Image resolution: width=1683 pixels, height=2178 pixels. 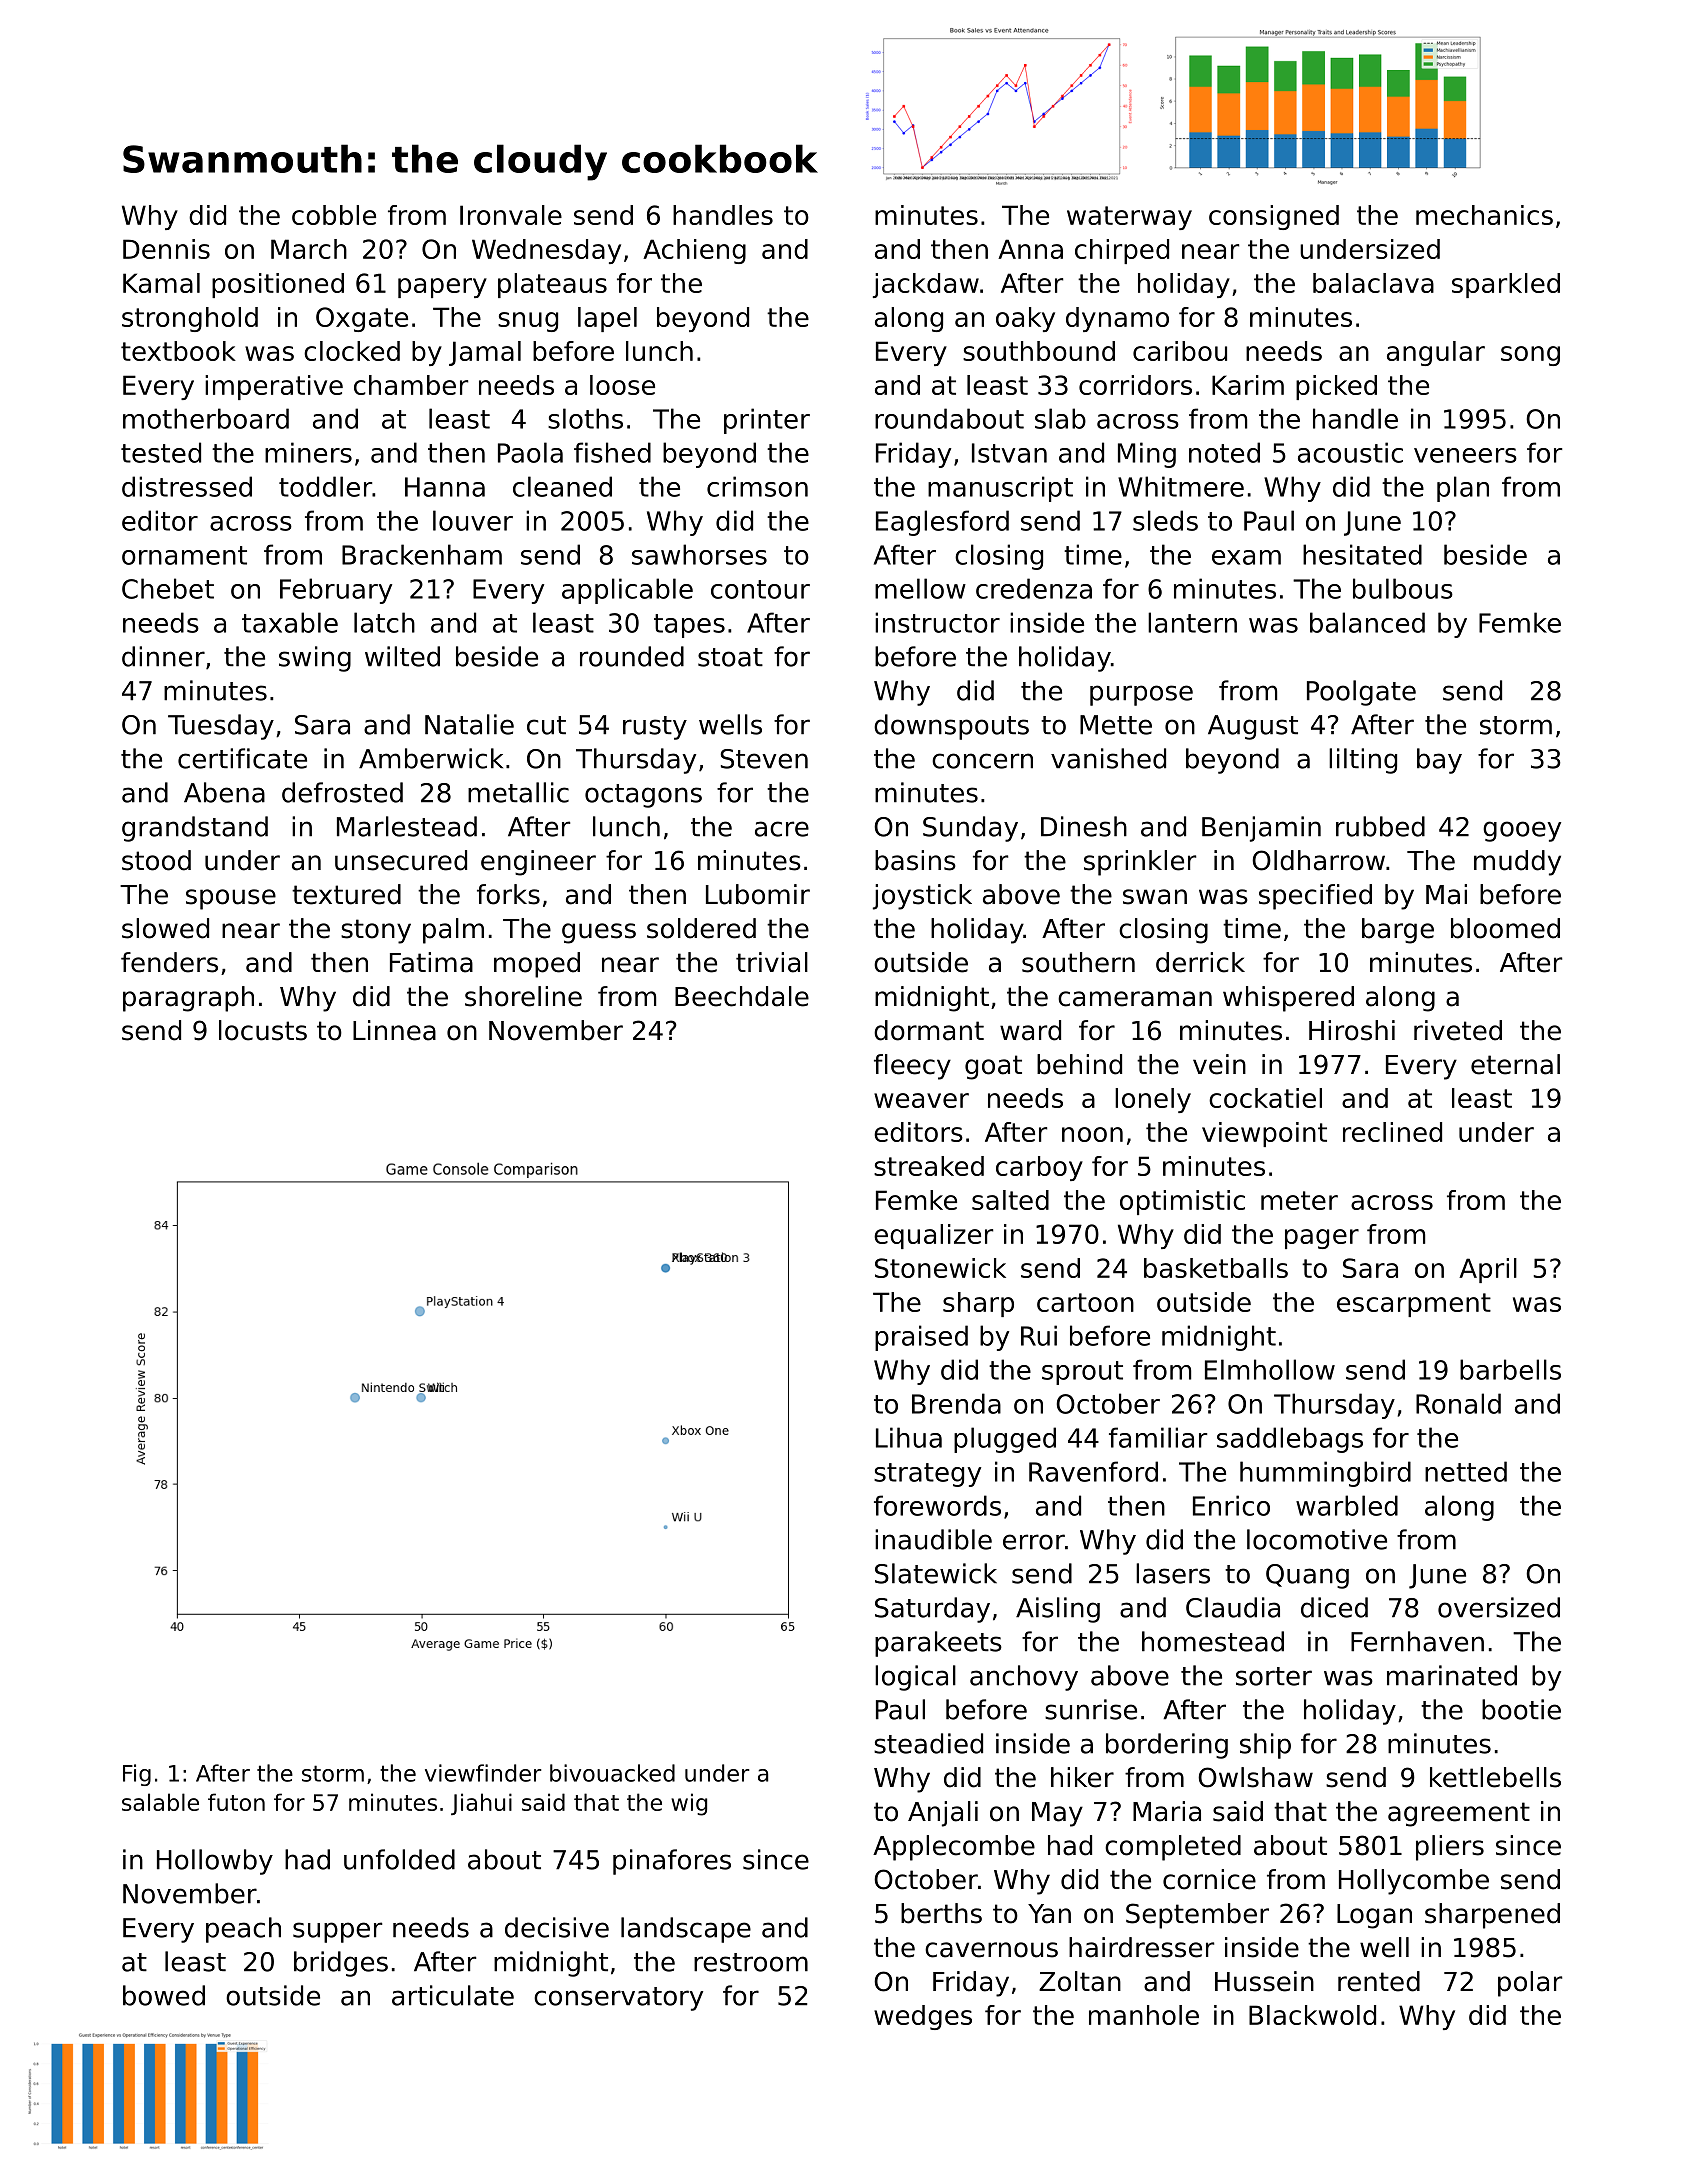 What do you see at coordinates (1398, 931) in the image?
I see `barge` at bounding box center [1398, 931].
